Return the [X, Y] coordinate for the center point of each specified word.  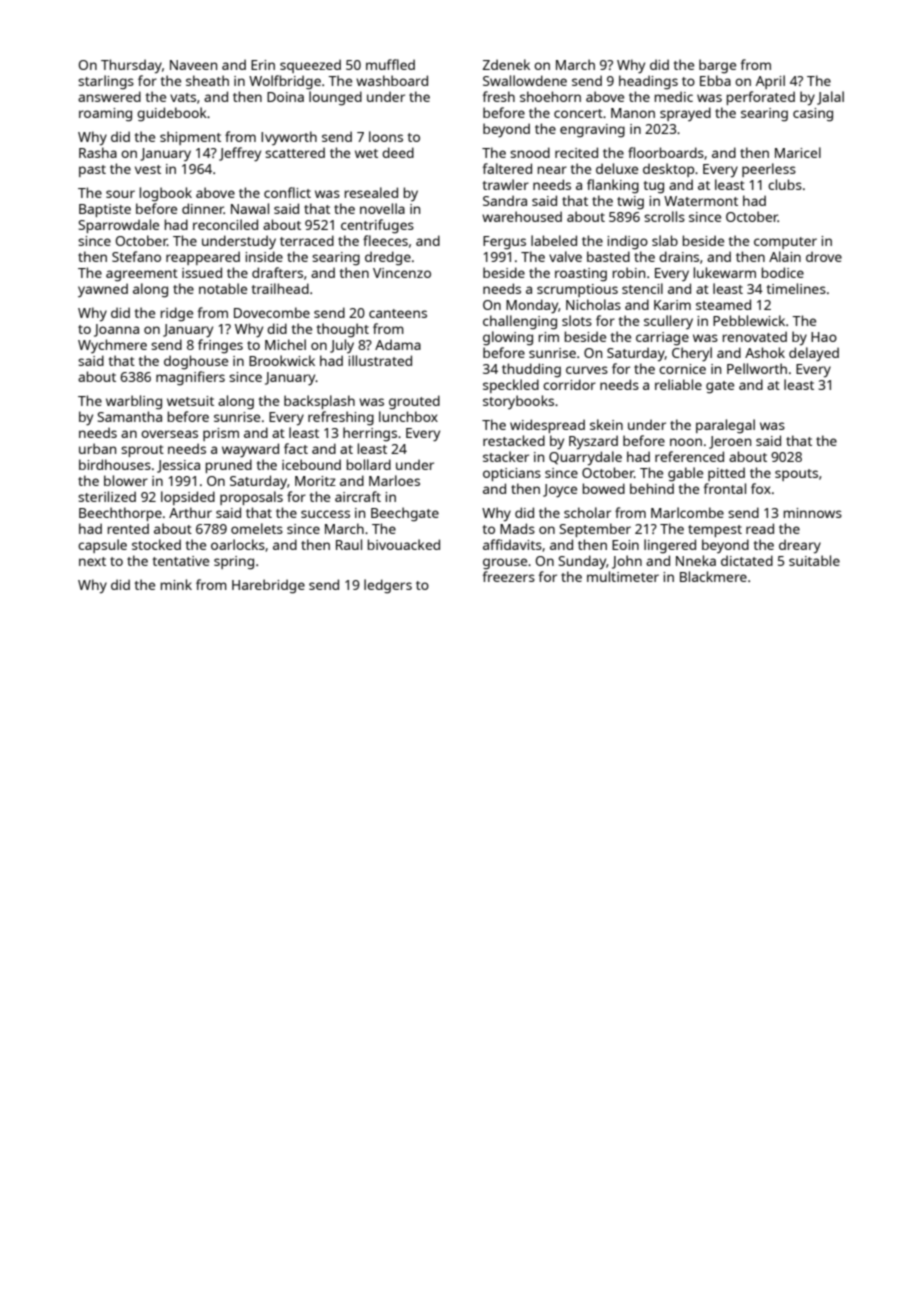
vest [148, 169]
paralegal [725, 426]
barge [717, 66]
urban [97, 448]
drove [824, 256]
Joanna [116, 330]
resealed [371, 192]
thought [343, 330]
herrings [370, 434]
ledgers [388, 586]
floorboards [666, 152]
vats [183, 97]
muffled [390, 64]
